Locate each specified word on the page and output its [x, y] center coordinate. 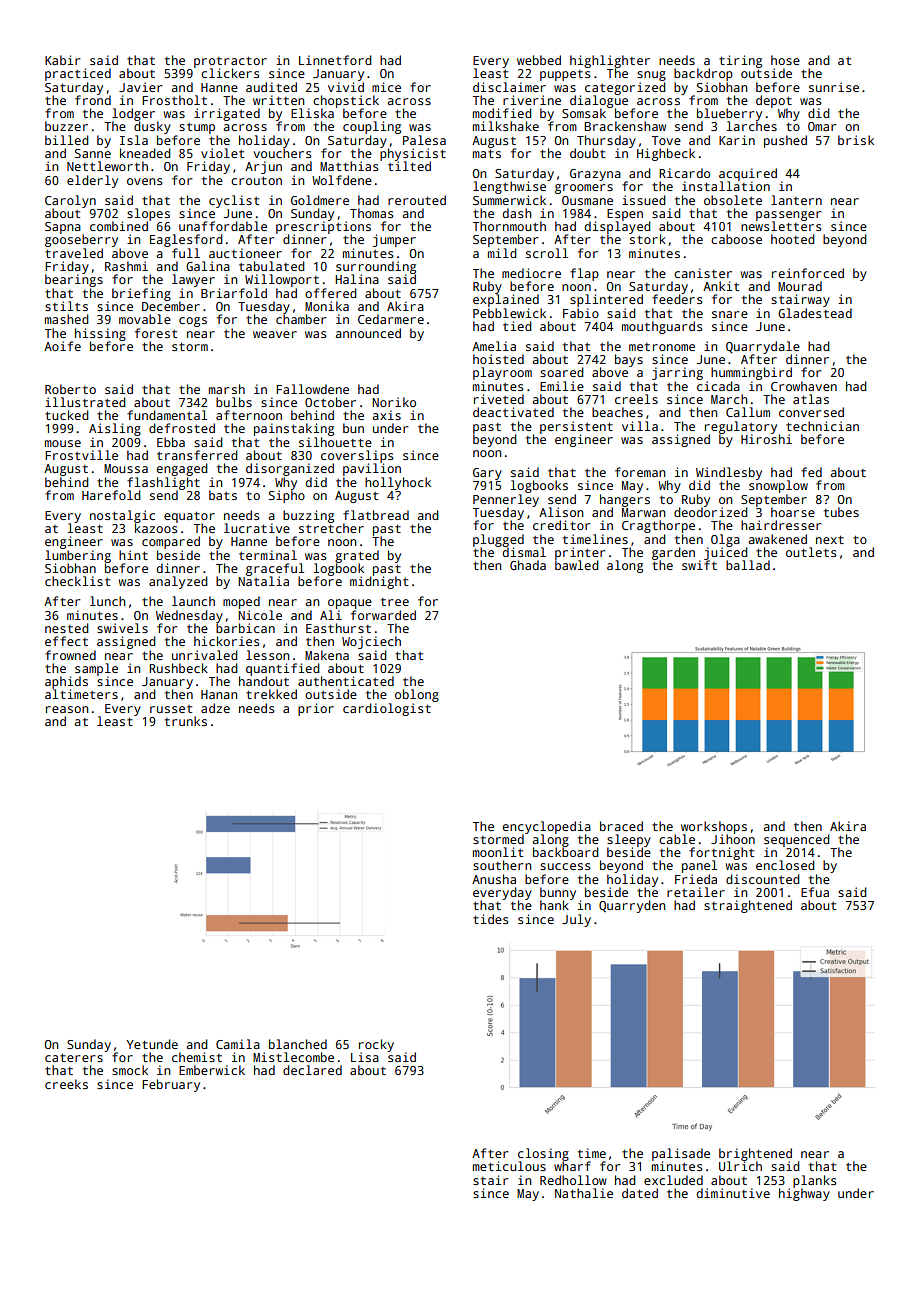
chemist [197, 1057]
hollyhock [398, 483]
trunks [186, 721]
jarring [677, 373]
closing [543, 1154]
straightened [748, 906]
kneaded [145, 153]
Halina [357, 279]
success [565, 866]
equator [189, 517]
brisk [856, 140]
